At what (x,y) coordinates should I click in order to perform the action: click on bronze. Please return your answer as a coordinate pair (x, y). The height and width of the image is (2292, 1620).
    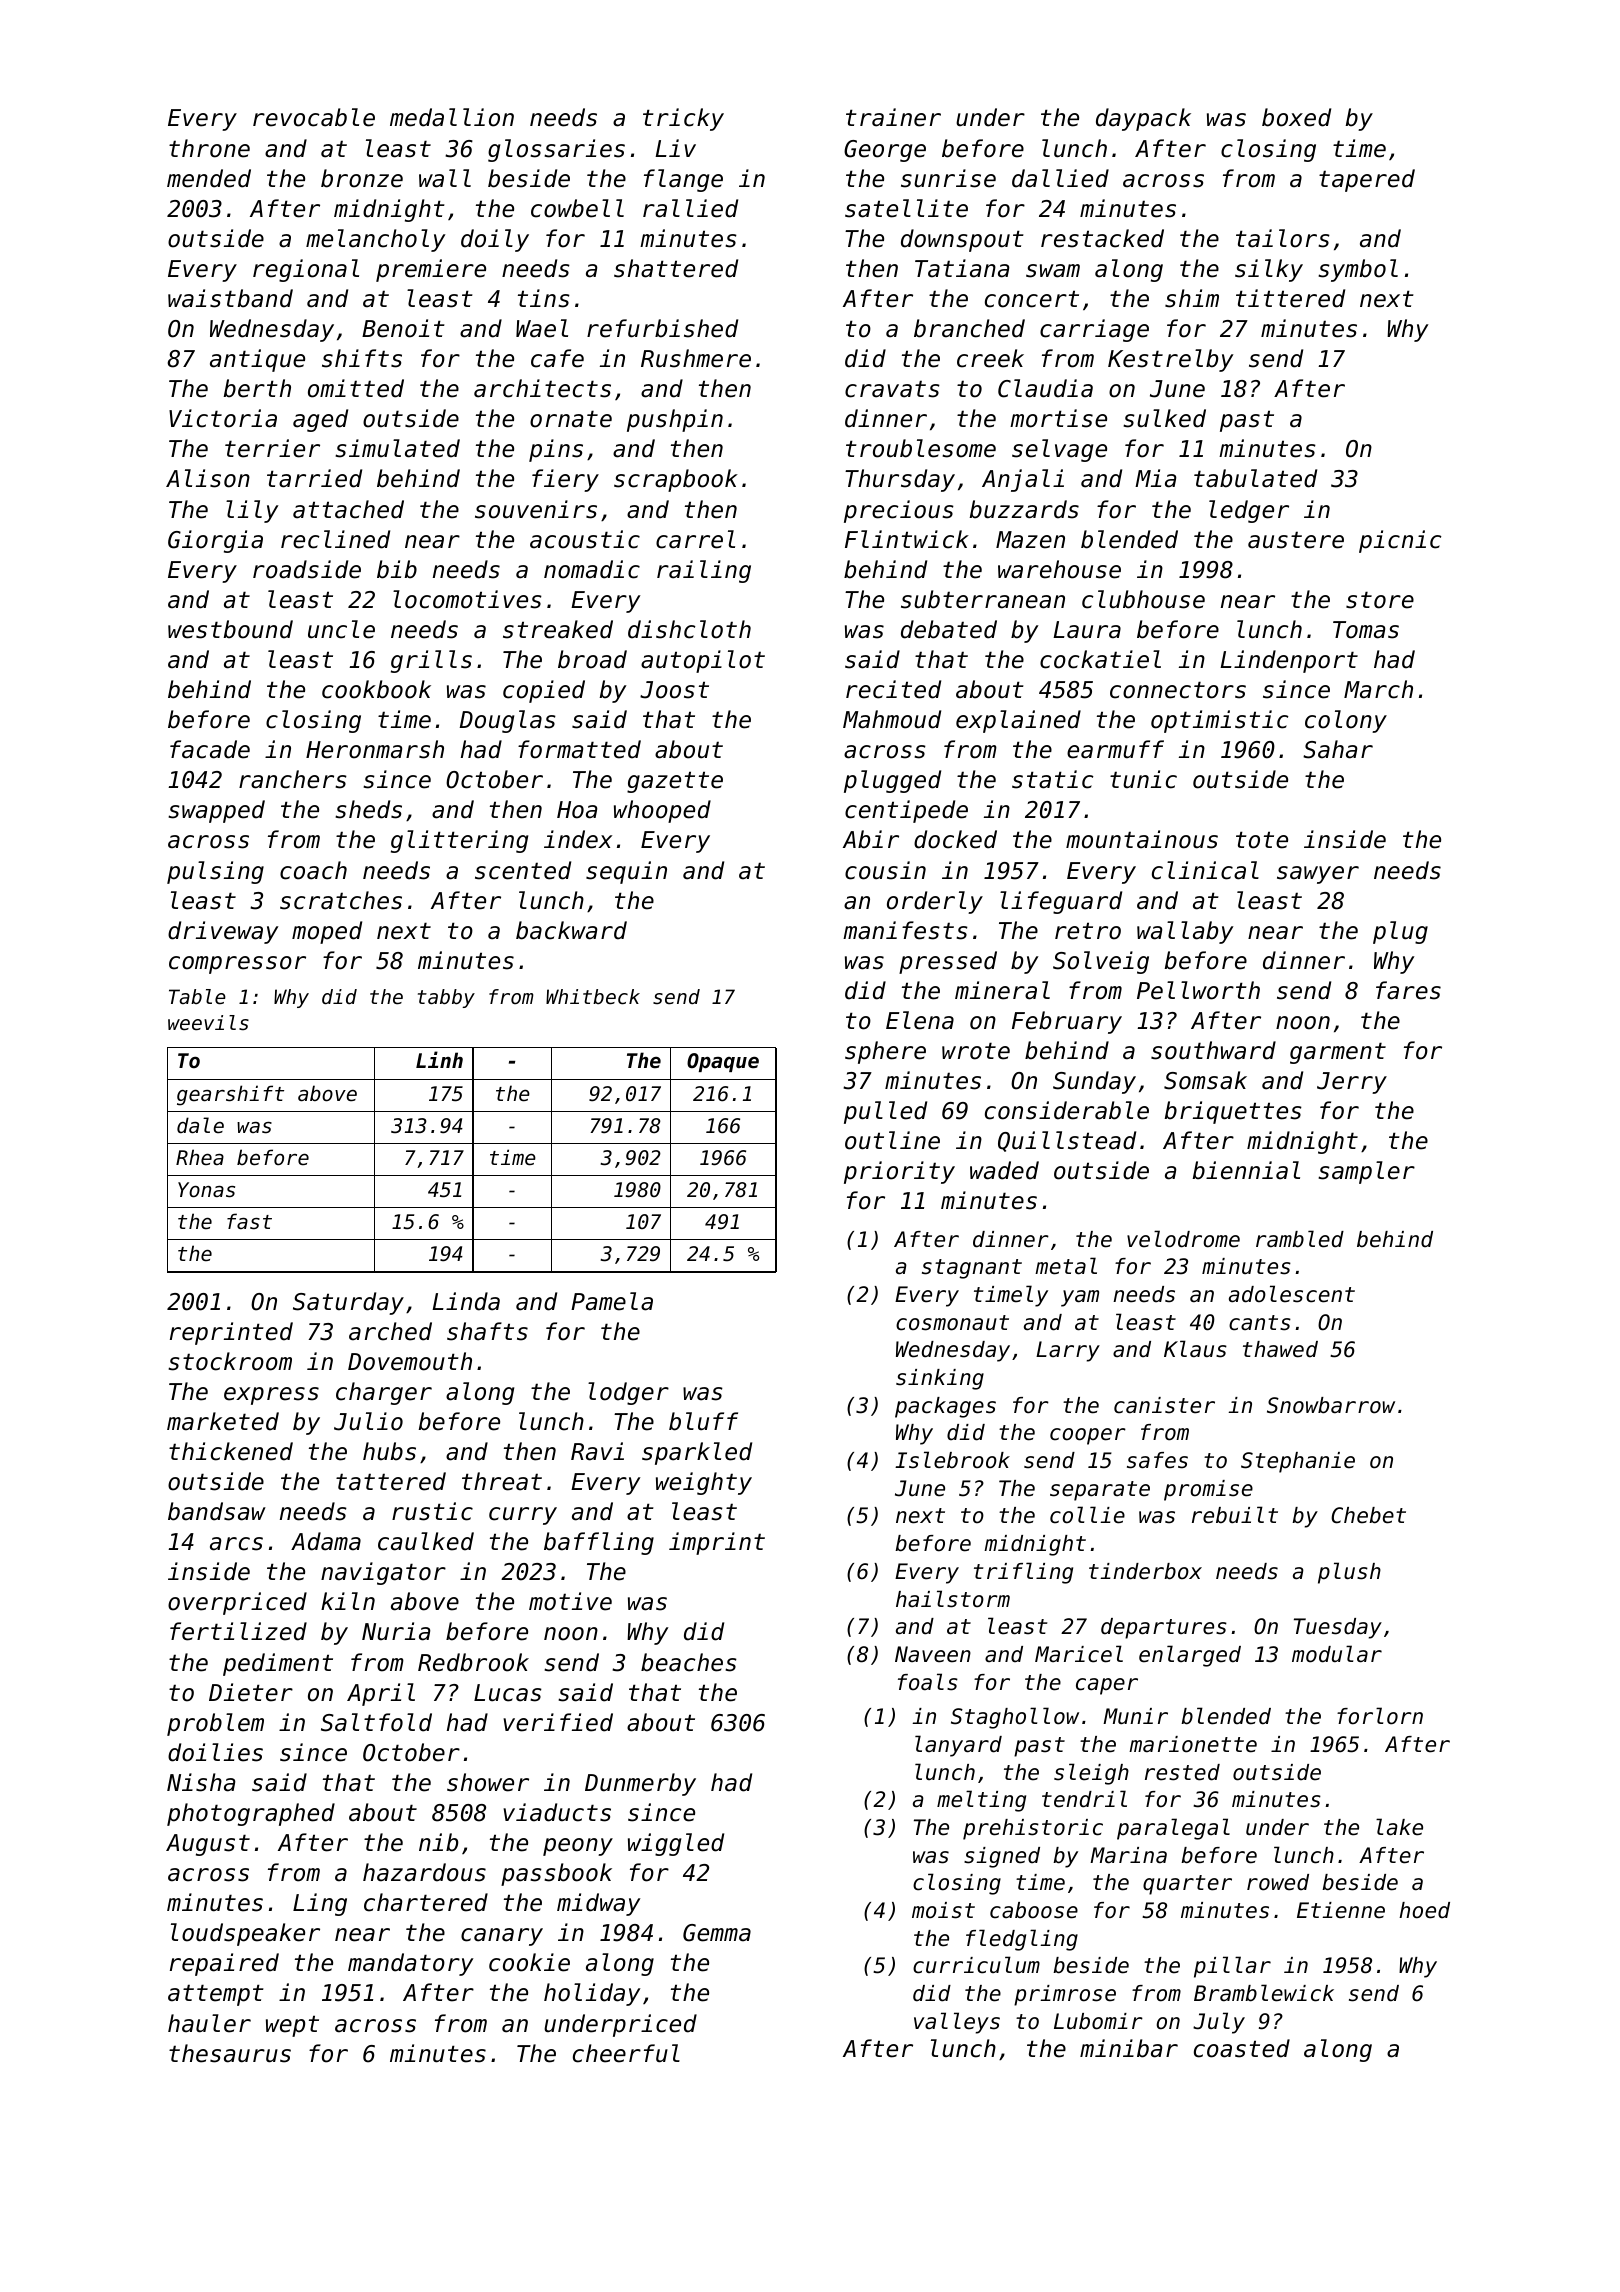
    Looking at the image, I should click on (362, 178).
